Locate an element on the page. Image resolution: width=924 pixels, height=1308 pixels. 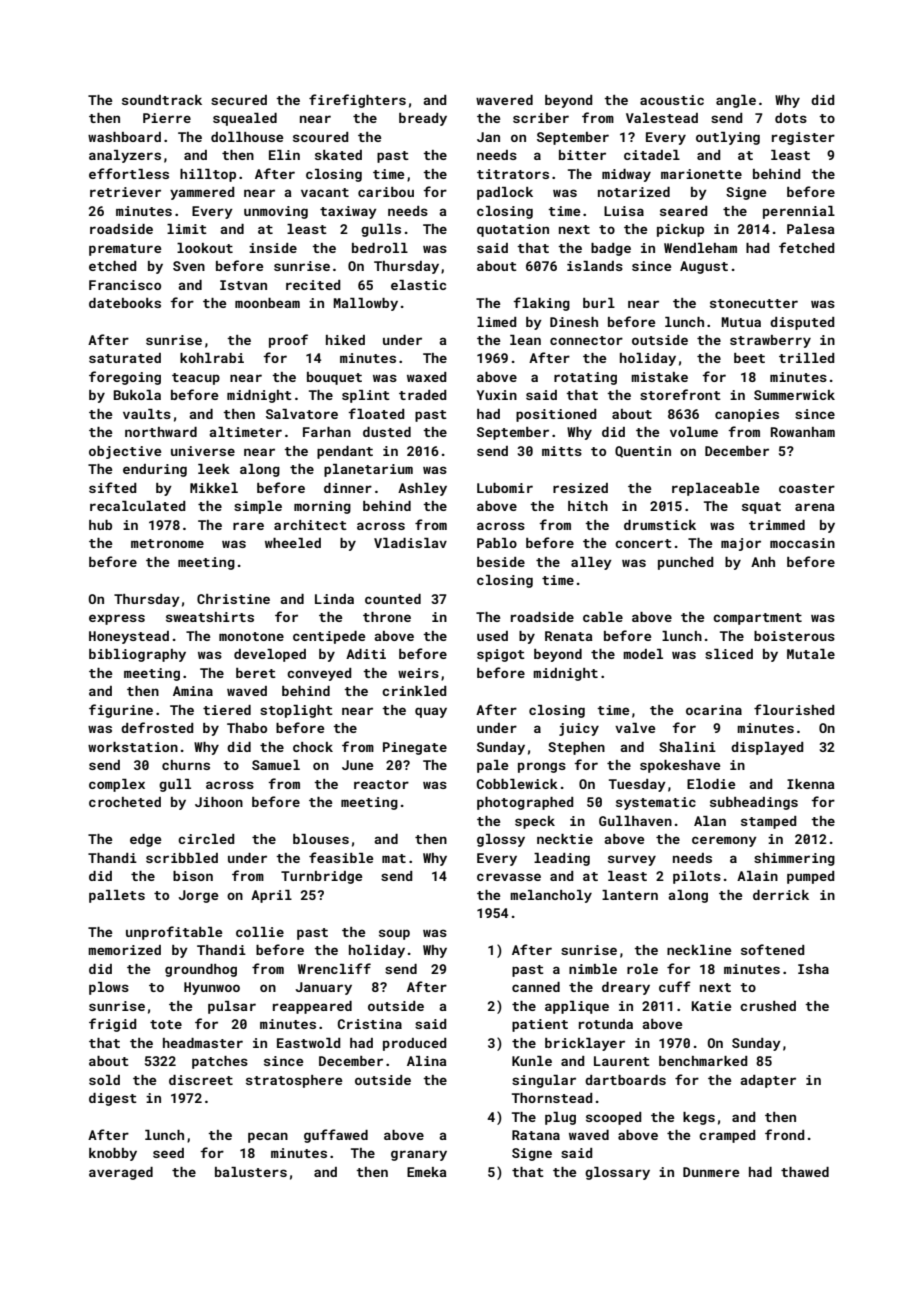
Christine is located at coordinates (233, 599).
